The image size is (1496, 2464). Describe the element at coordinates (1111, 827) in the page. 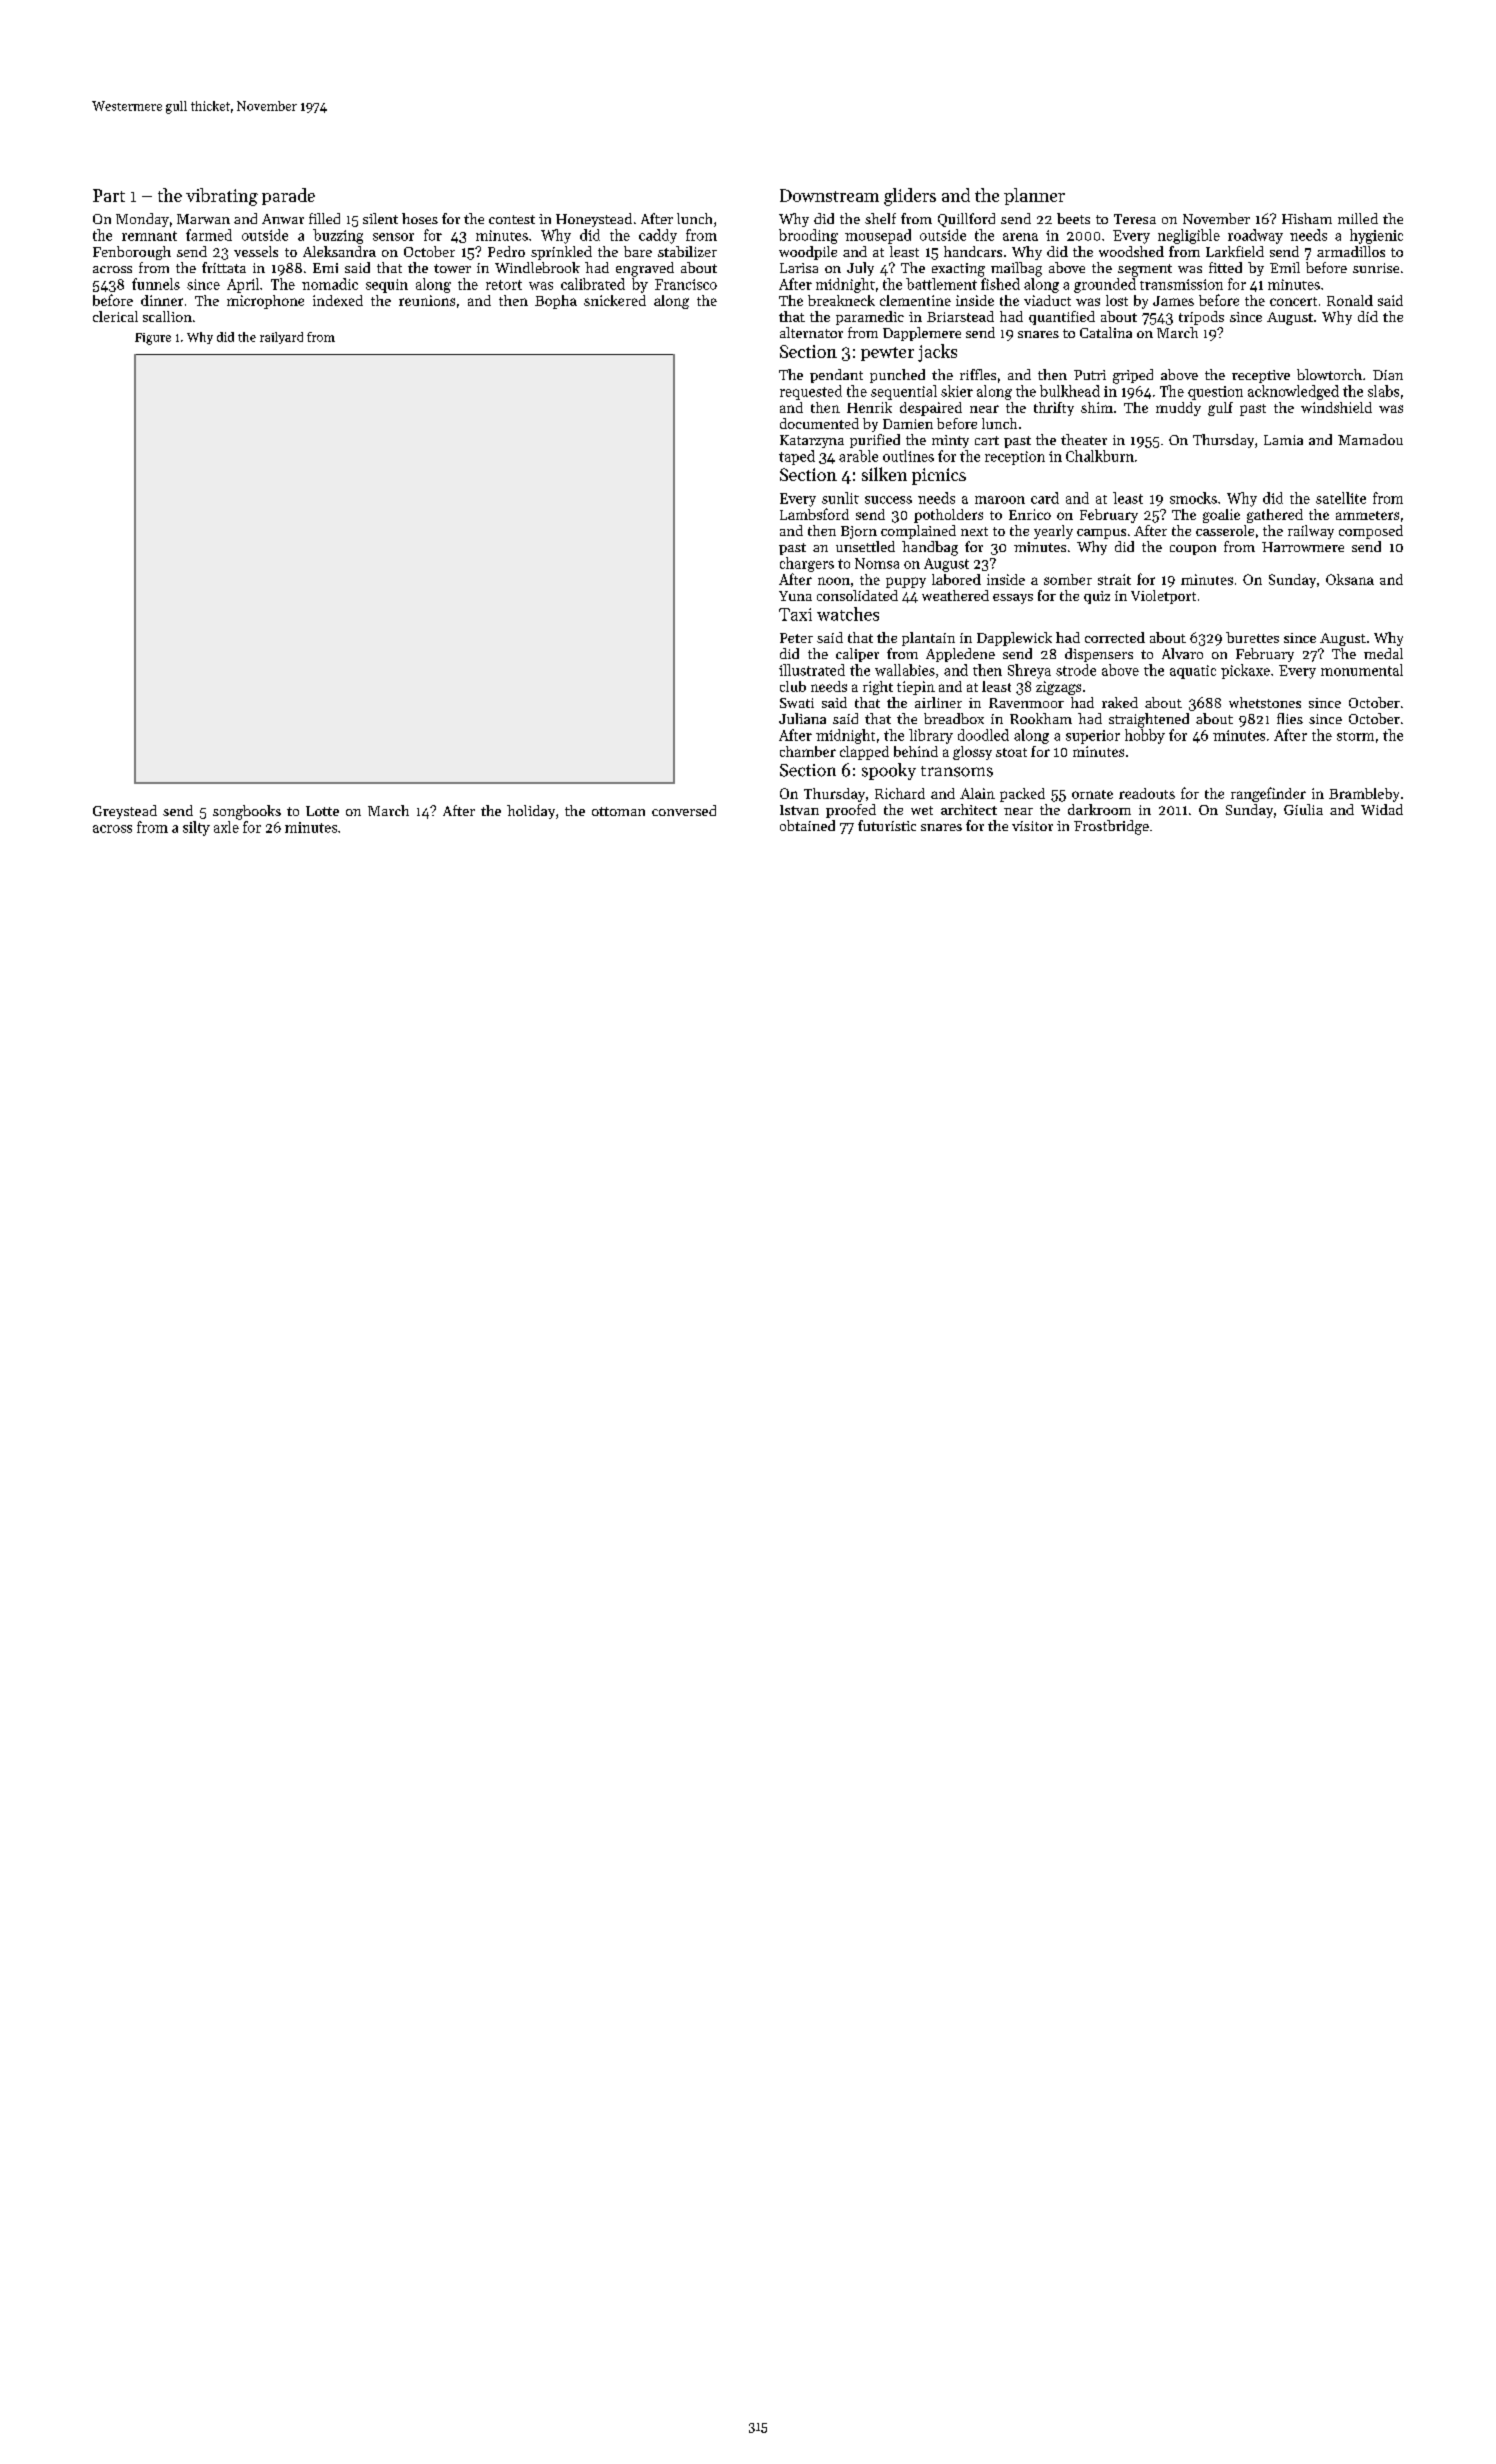

I see `Frostbridge` at that location.
